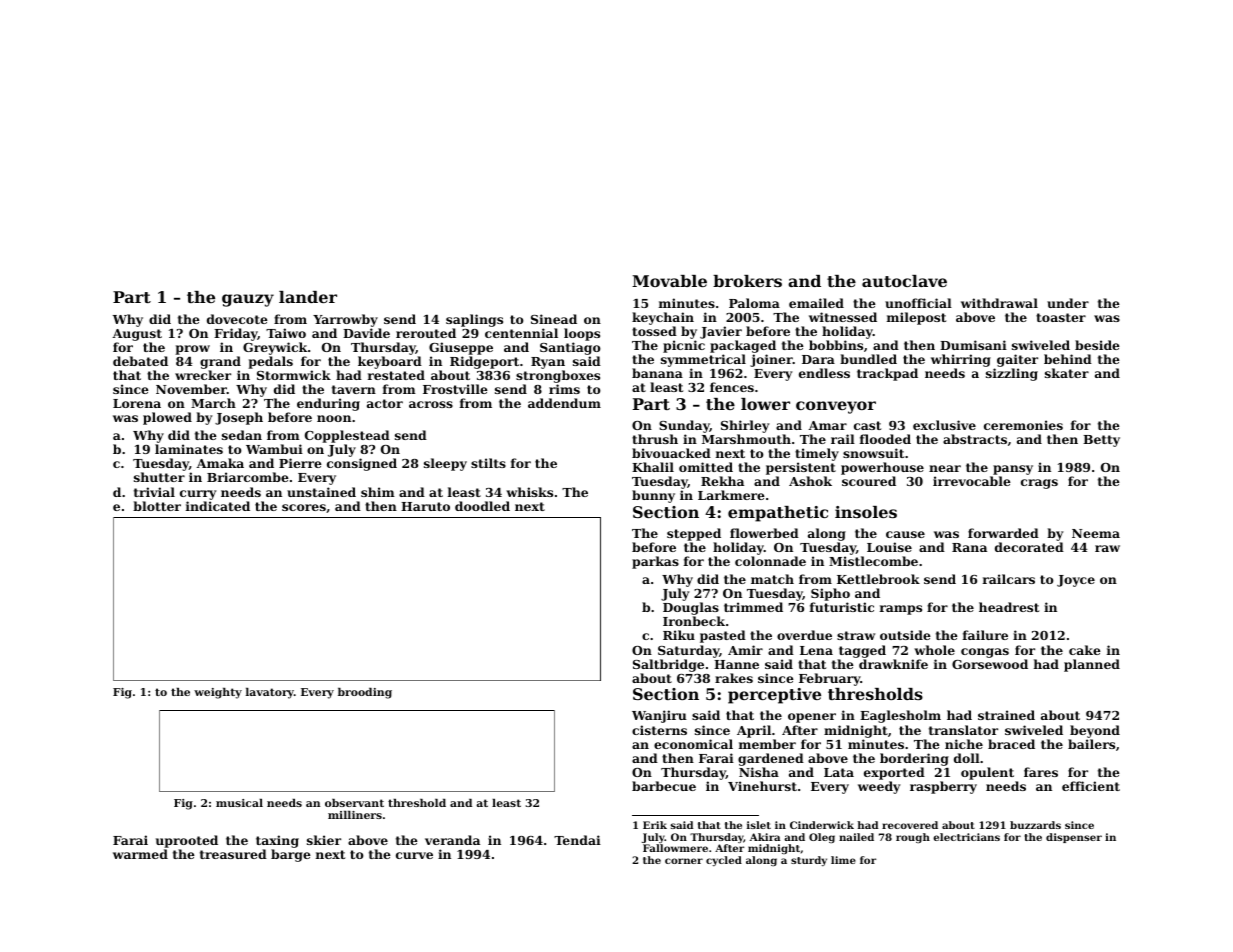 The height and width of the page is (952, 1233). Describe the element at coordinates (990, 664) in the page. I see `Gorsewood` at that location.
